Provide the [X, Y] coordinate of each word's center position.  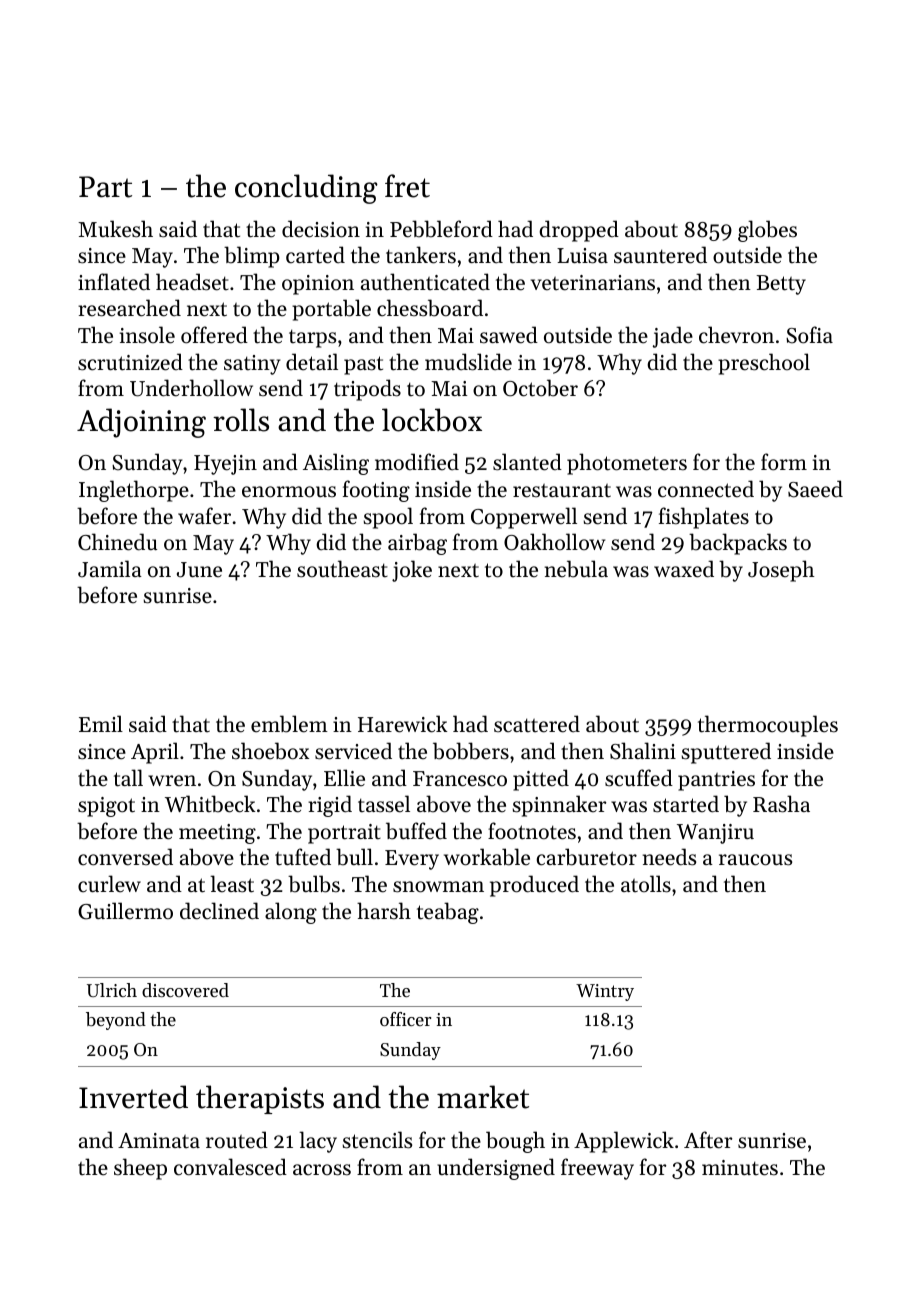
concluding [306, 189]
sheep [140, 1169]
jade [673, 337]
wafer [204, 516]
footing [376, 491]
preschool [764, 364]
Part [105, 187]
